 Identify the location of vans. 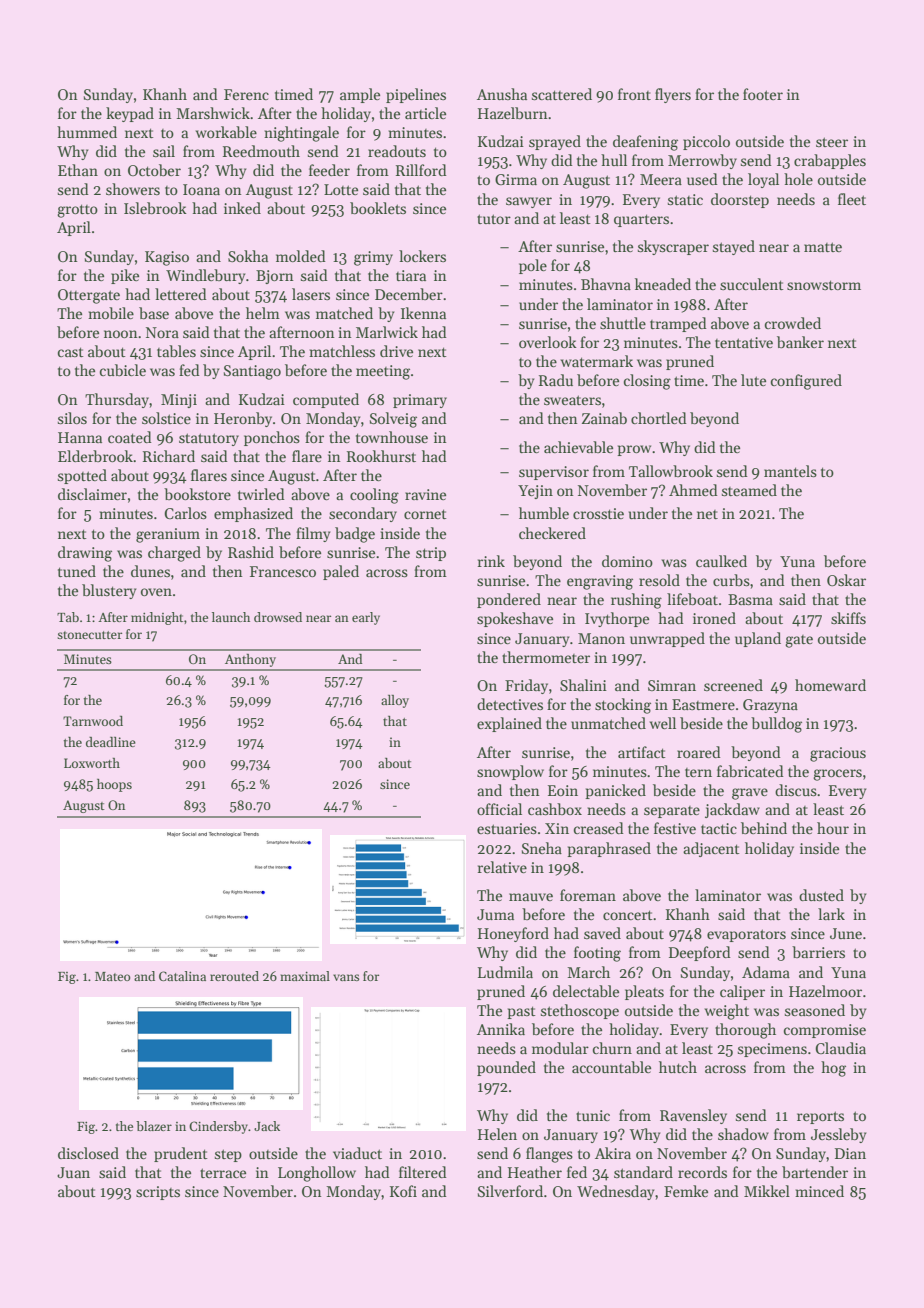
(346, 977).
